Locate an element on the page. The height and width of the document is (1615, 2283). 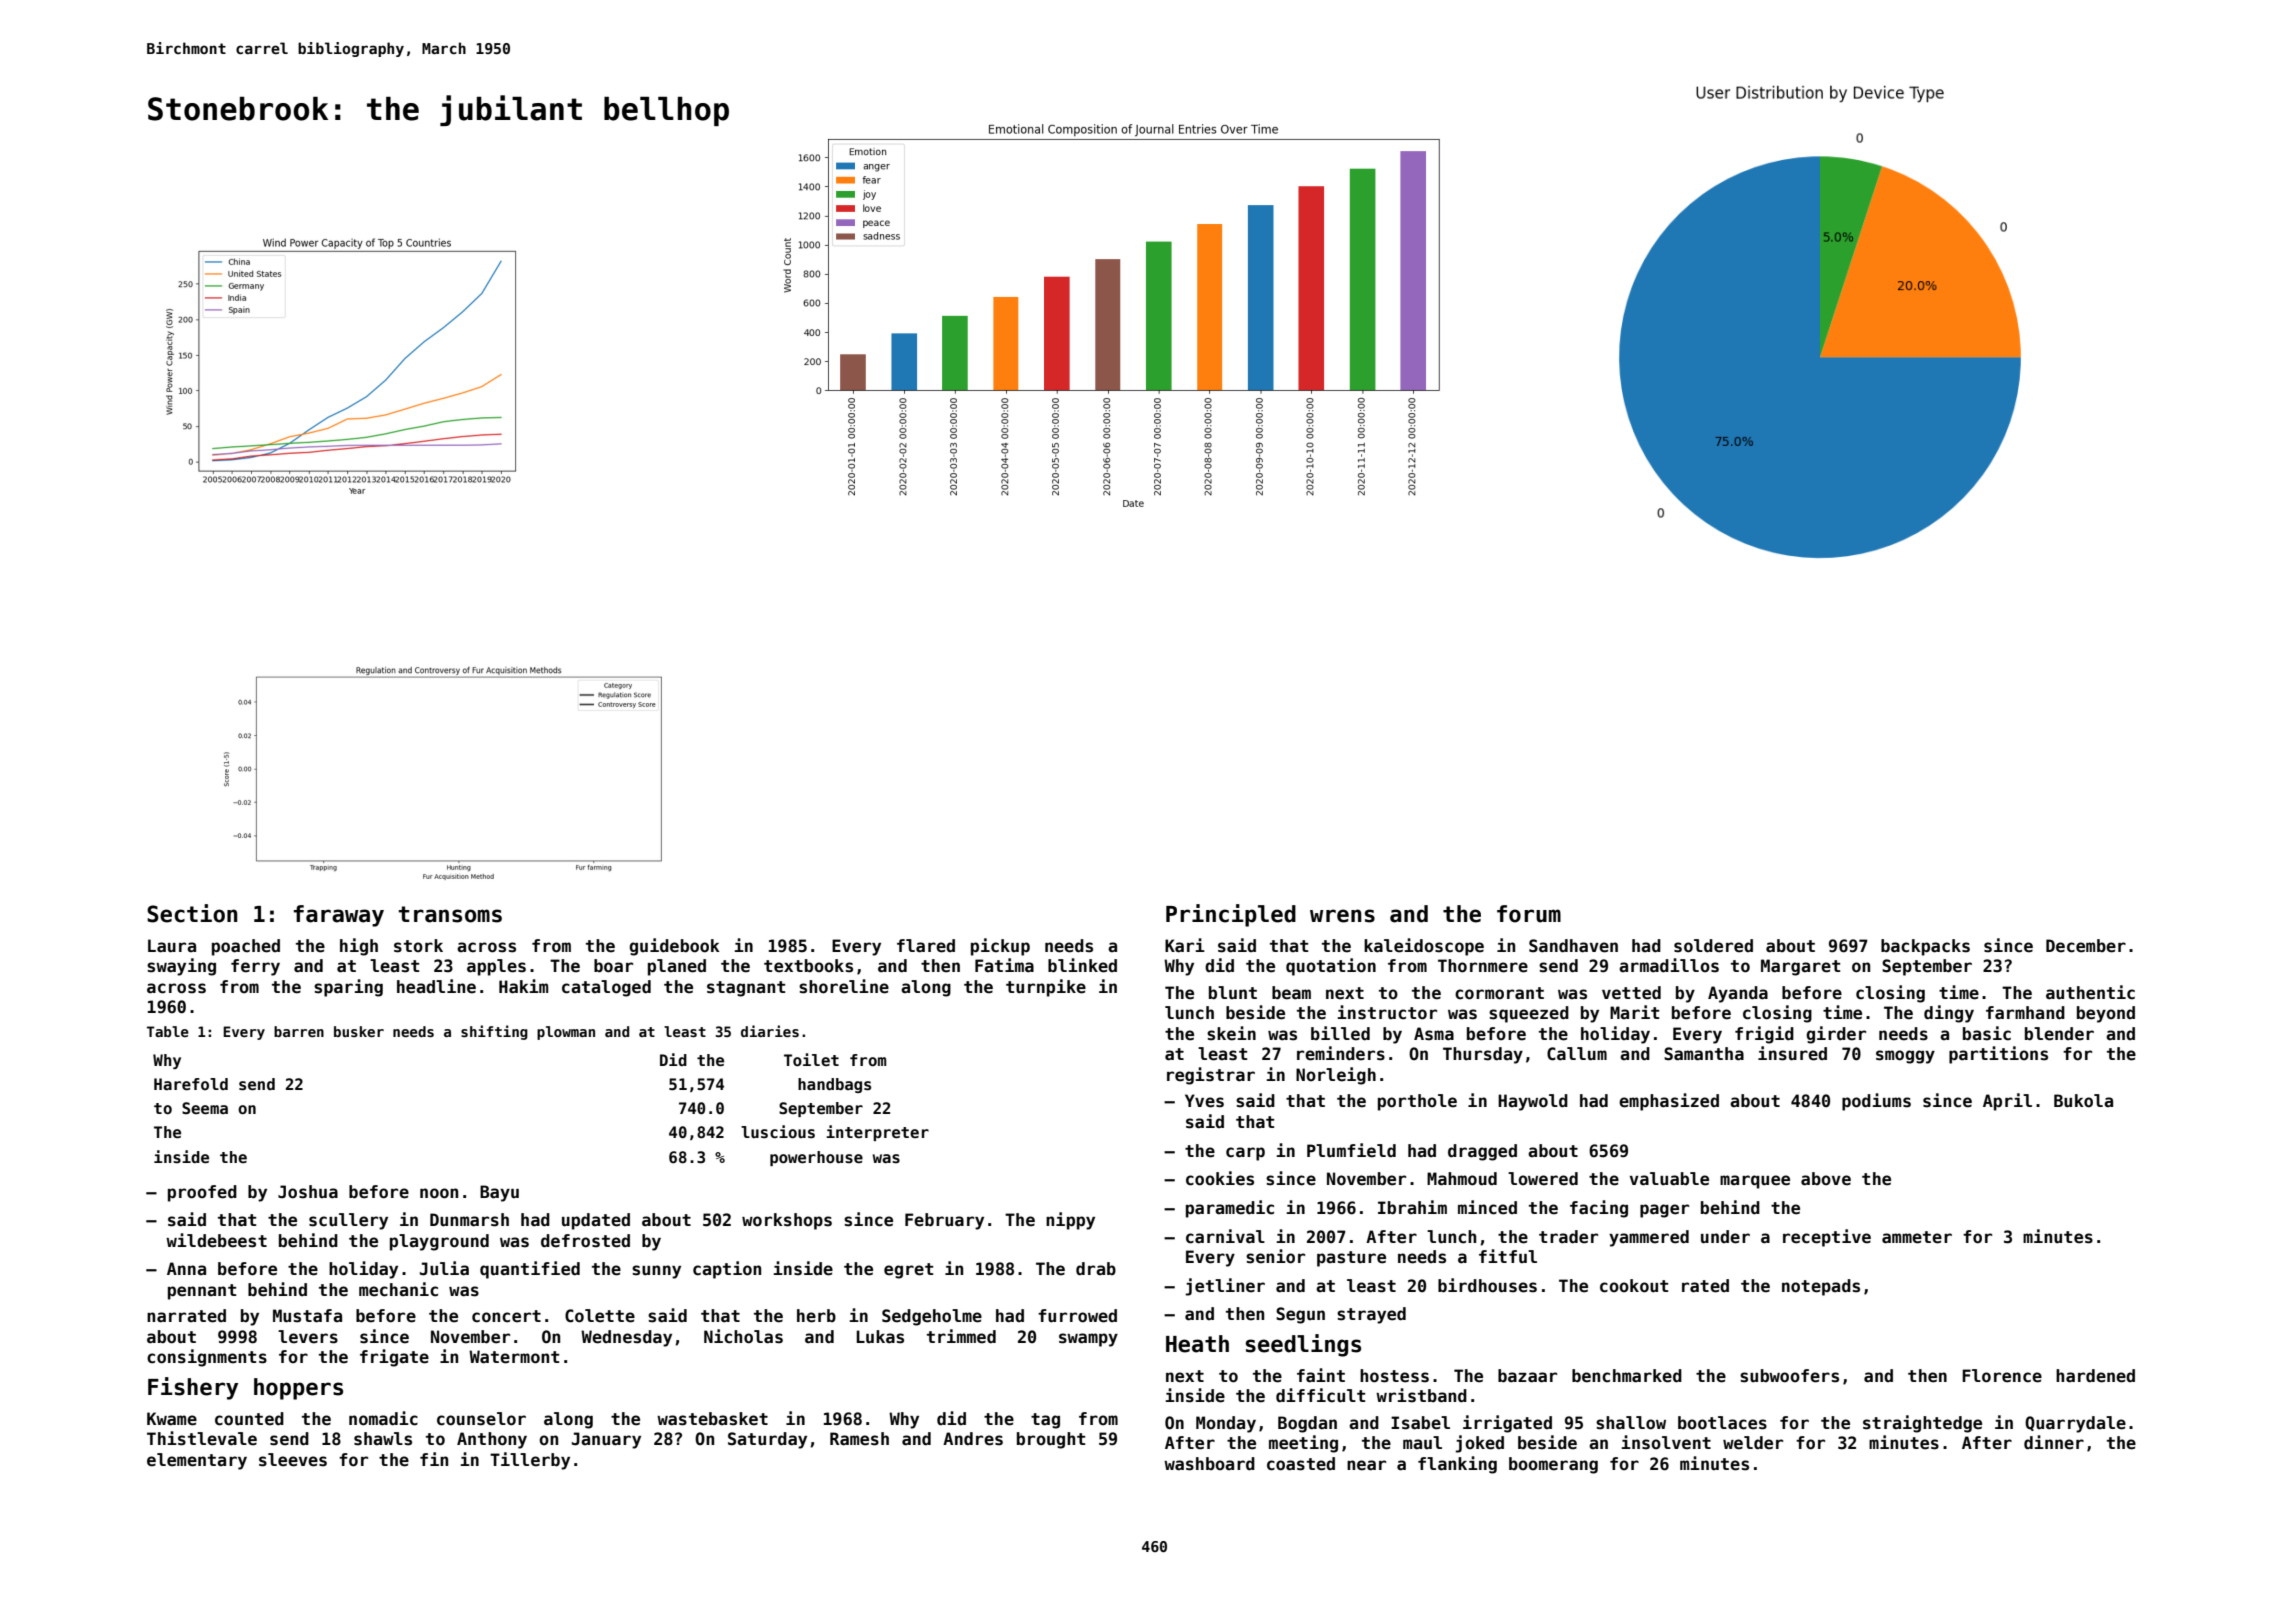
interpreter is located at coordinates (877, 1133).
